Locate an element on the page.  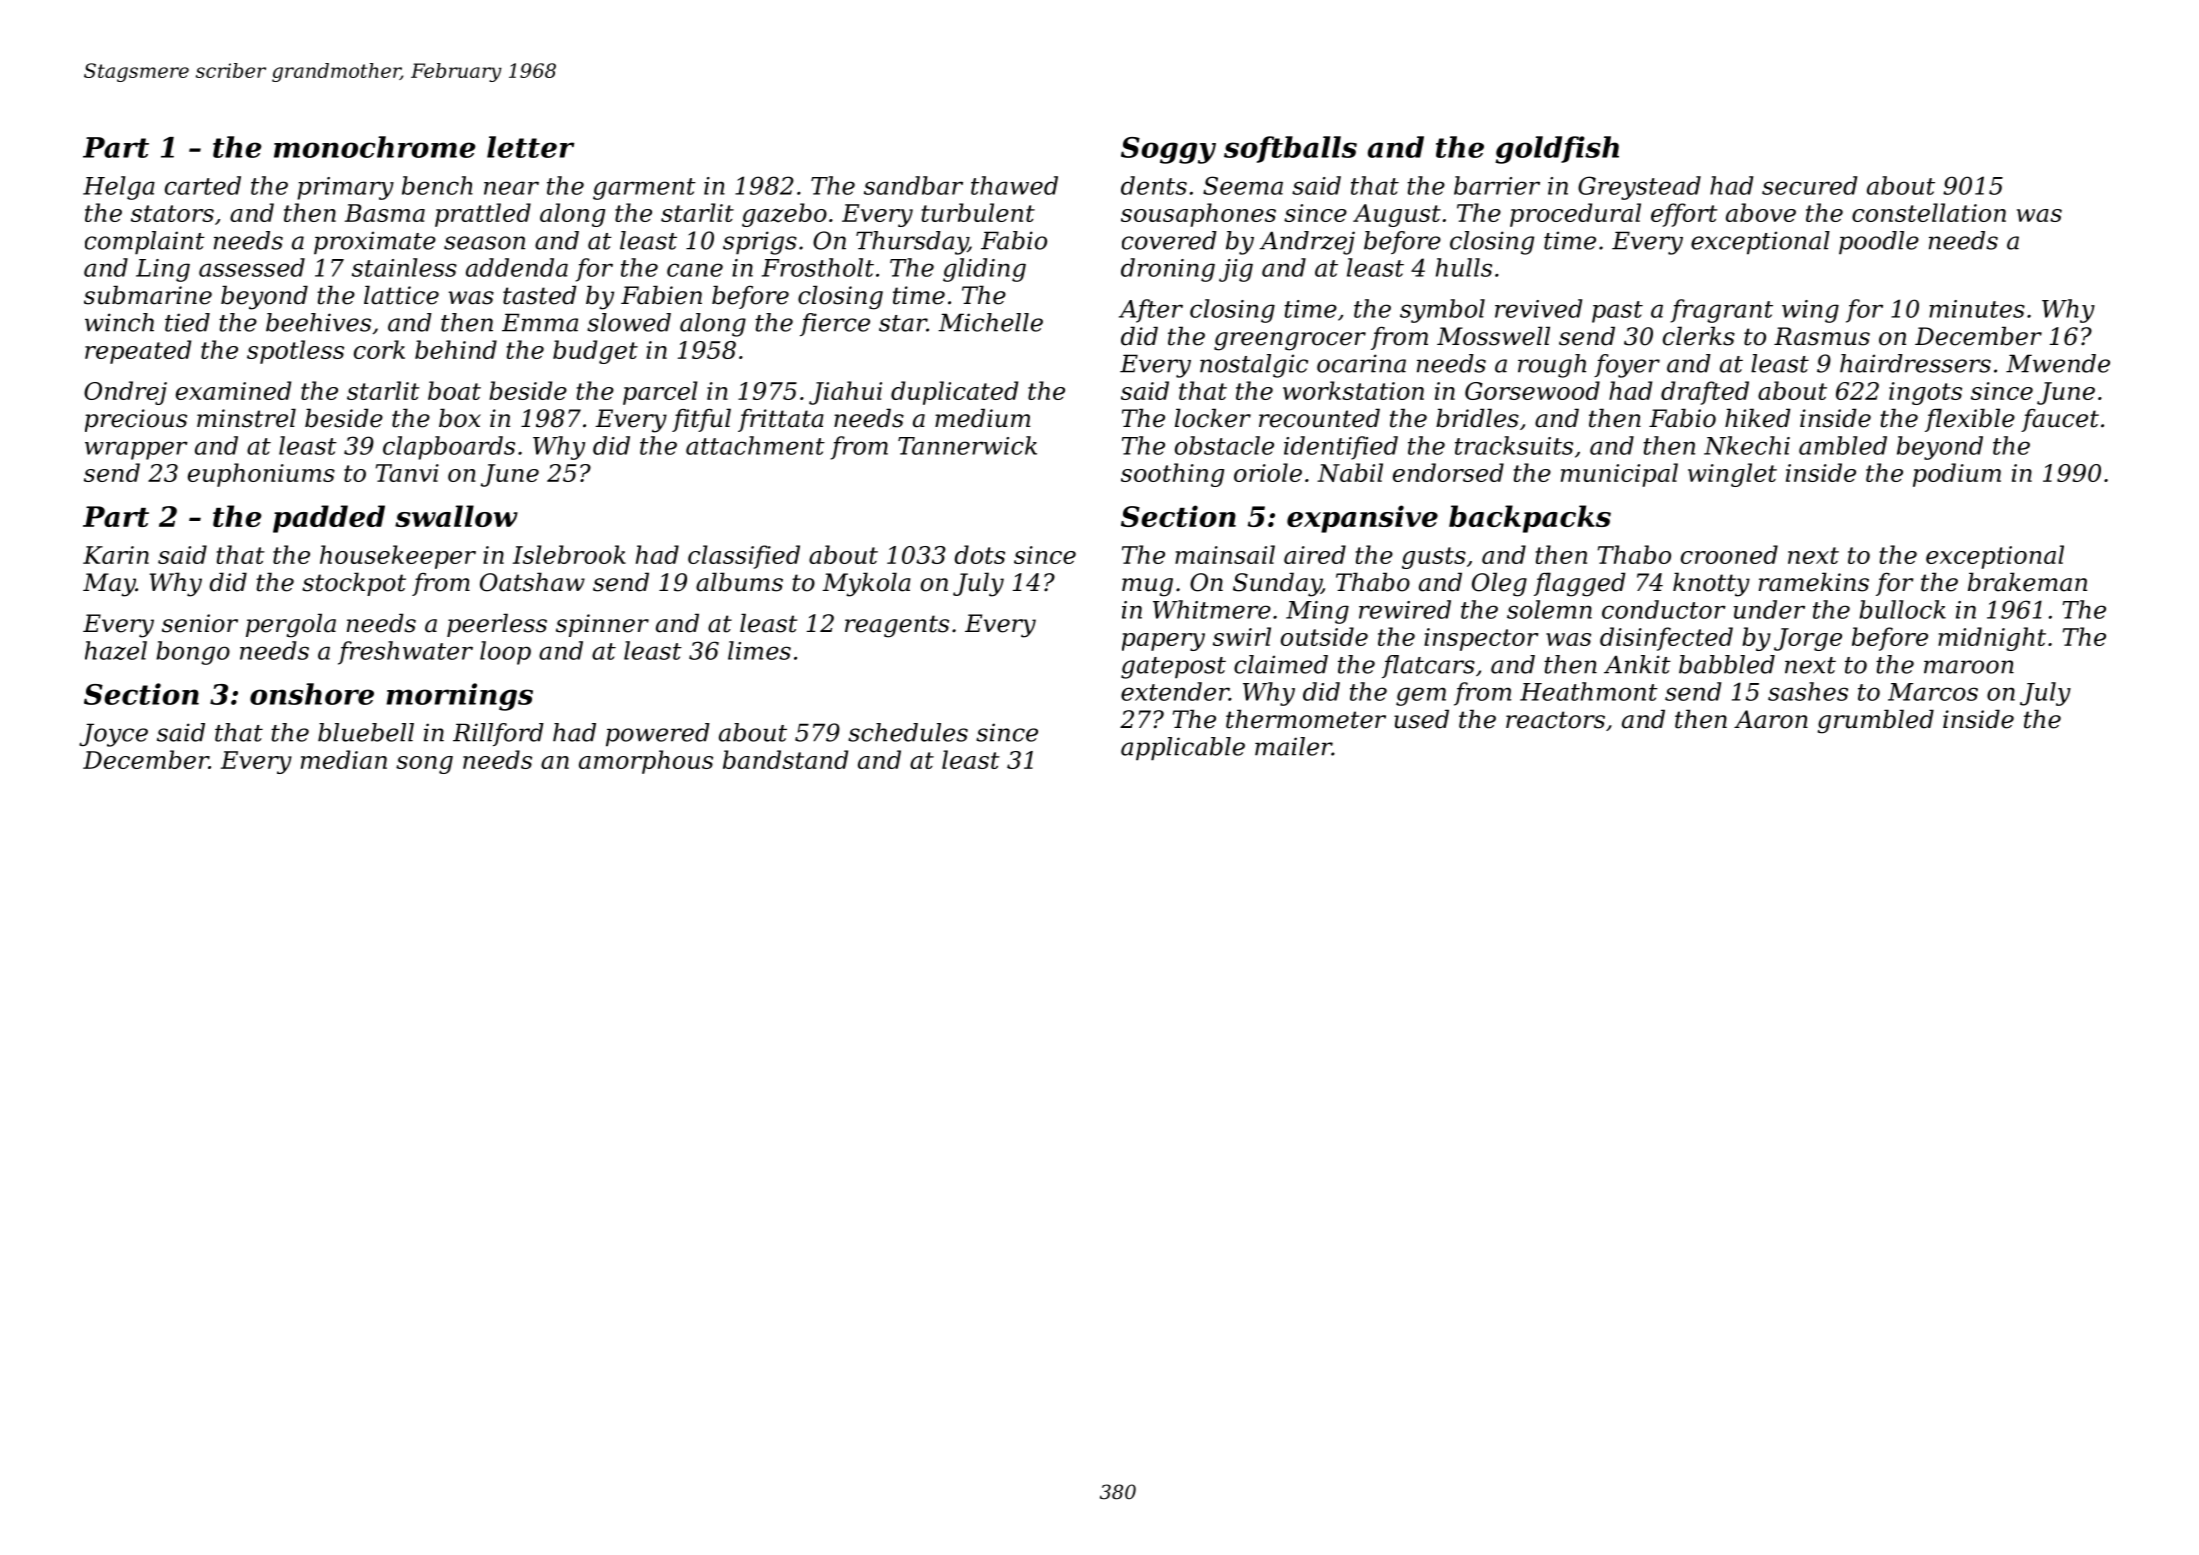
song is located at coordinates (424, 765).
